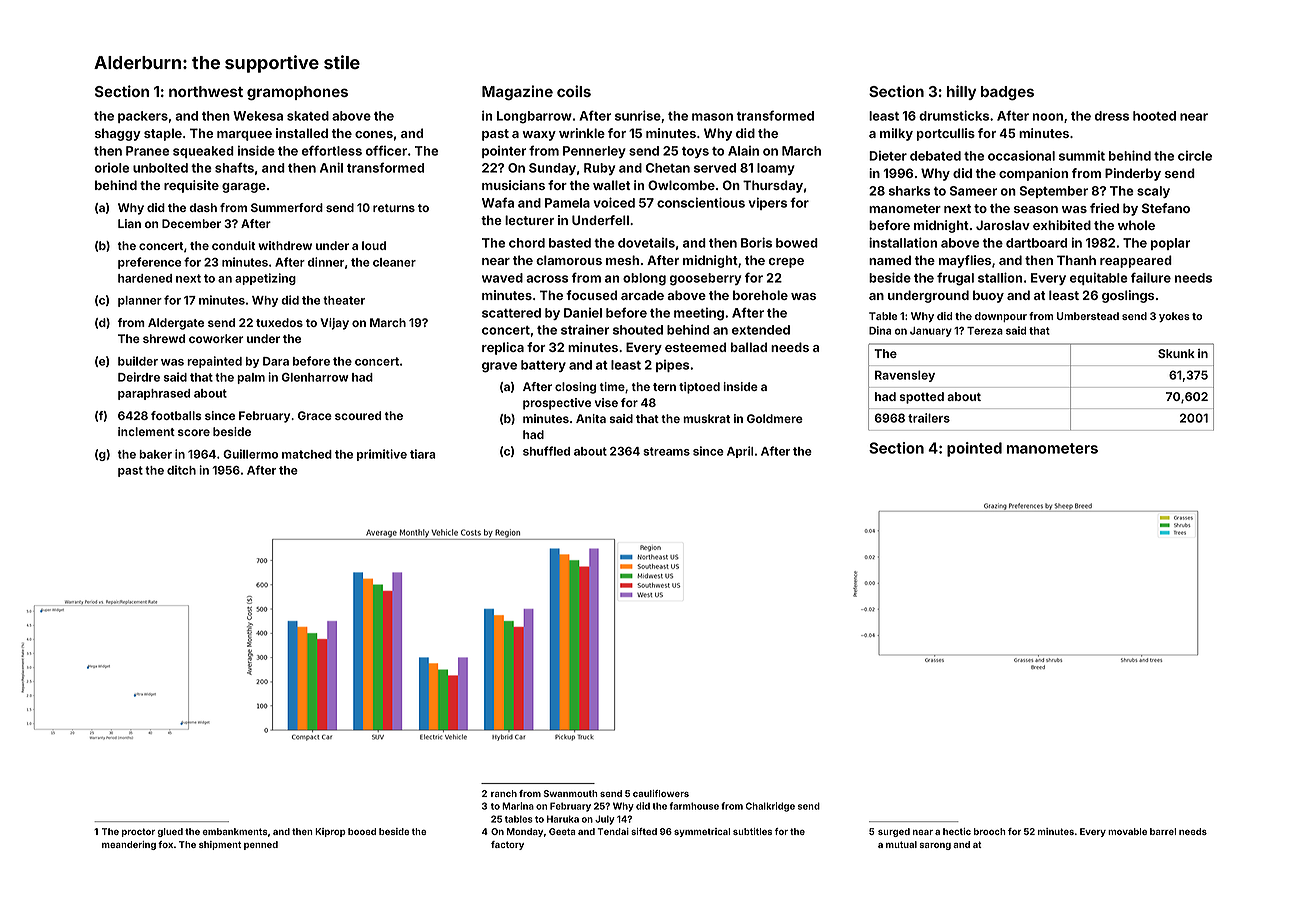  What do you see at coordinates (1176, 353) in the screenshot?
I see `Skunk` at bounding box center [1176, 353].
